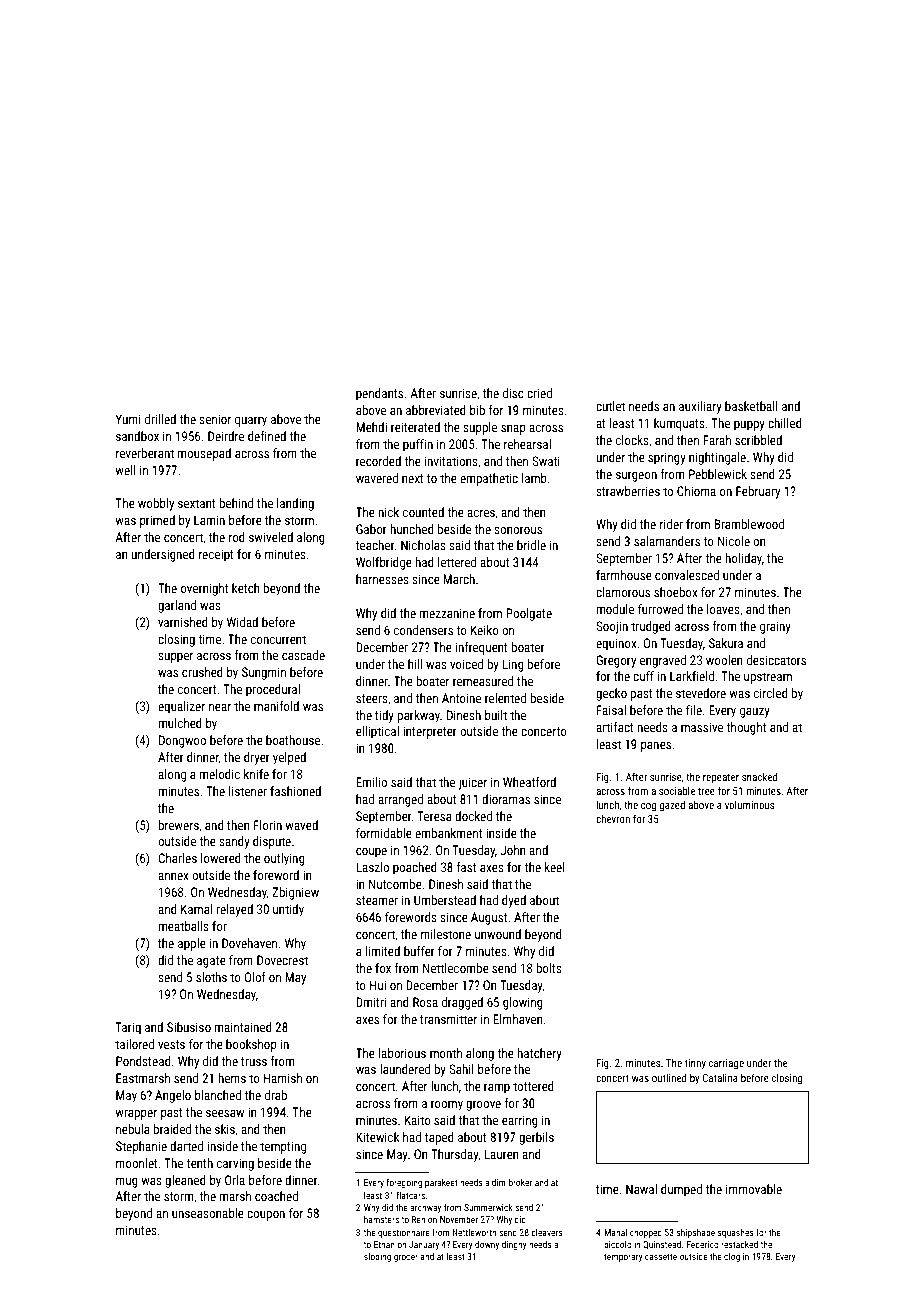  What do you see at coordinates (136, 1115) in the image?
I see `wrapper` at bounding box center [136, 1115].
